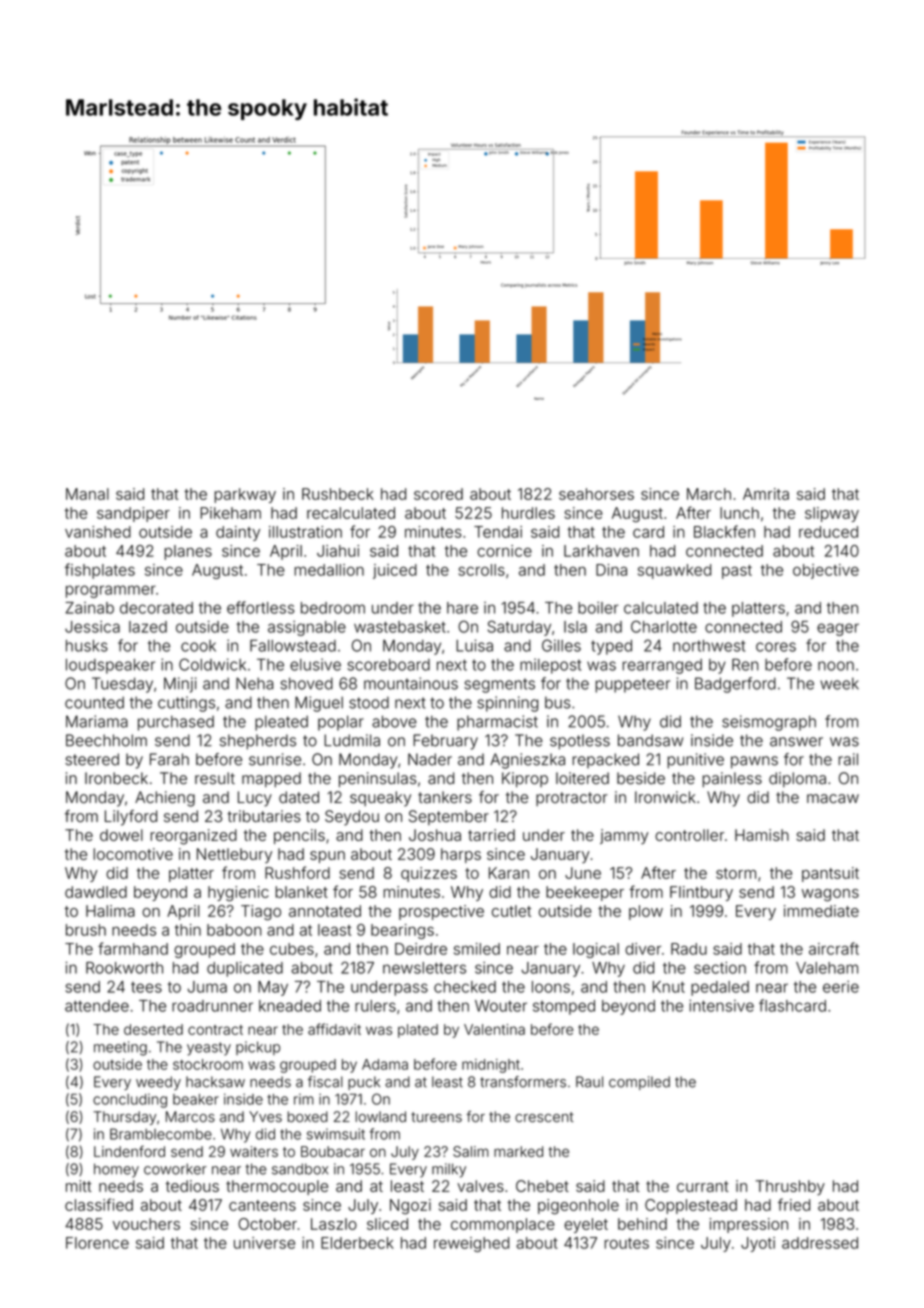 Image resolution: width=924 pixels, height=1308 pixels. Describe the element at coordinates (97, 1006) in the screenshot. I see `attendee` at that location.
